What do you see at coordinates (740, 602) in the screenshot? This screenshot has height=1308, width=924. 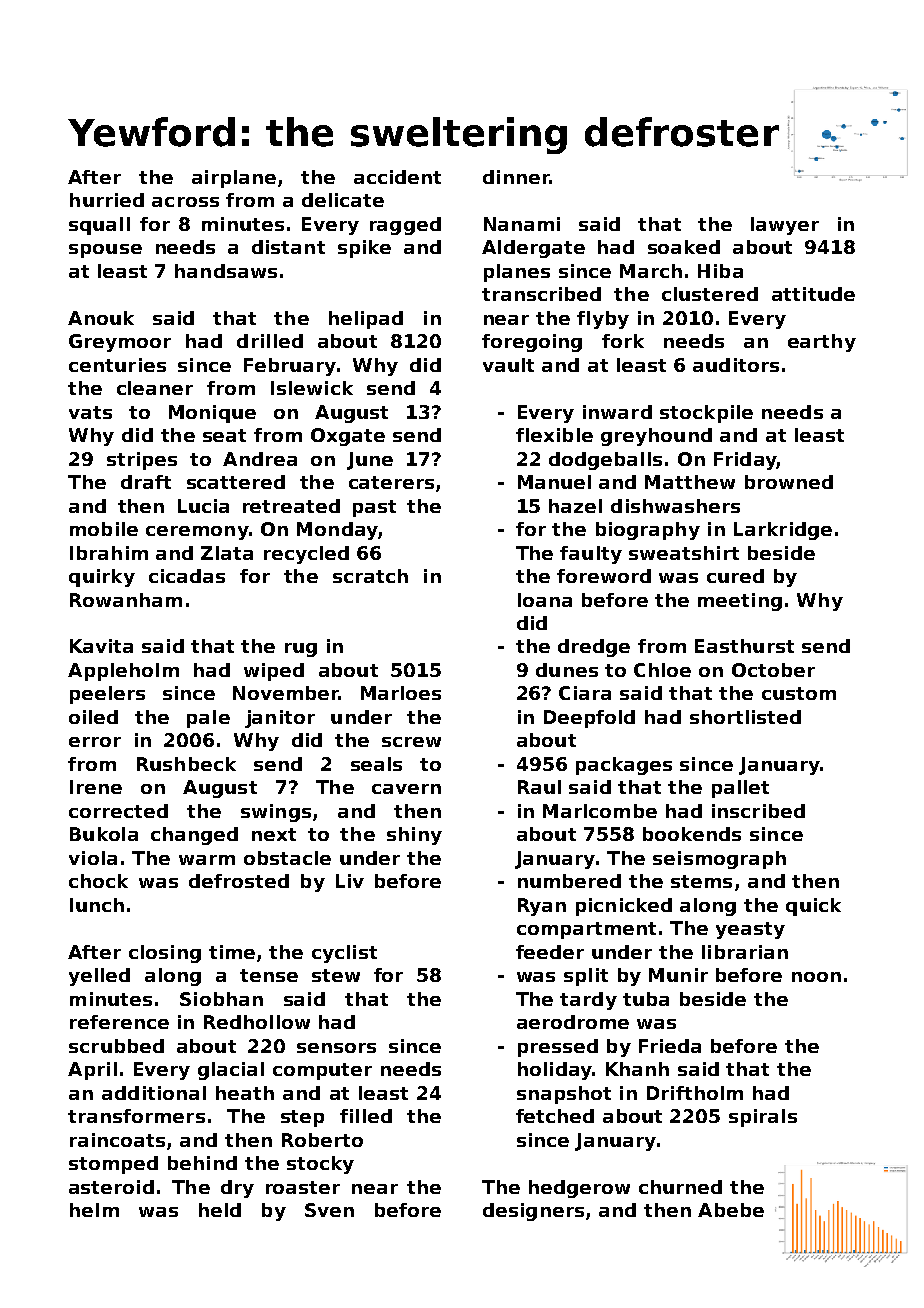 I see `meeting` at bounding box center [740, 602].
